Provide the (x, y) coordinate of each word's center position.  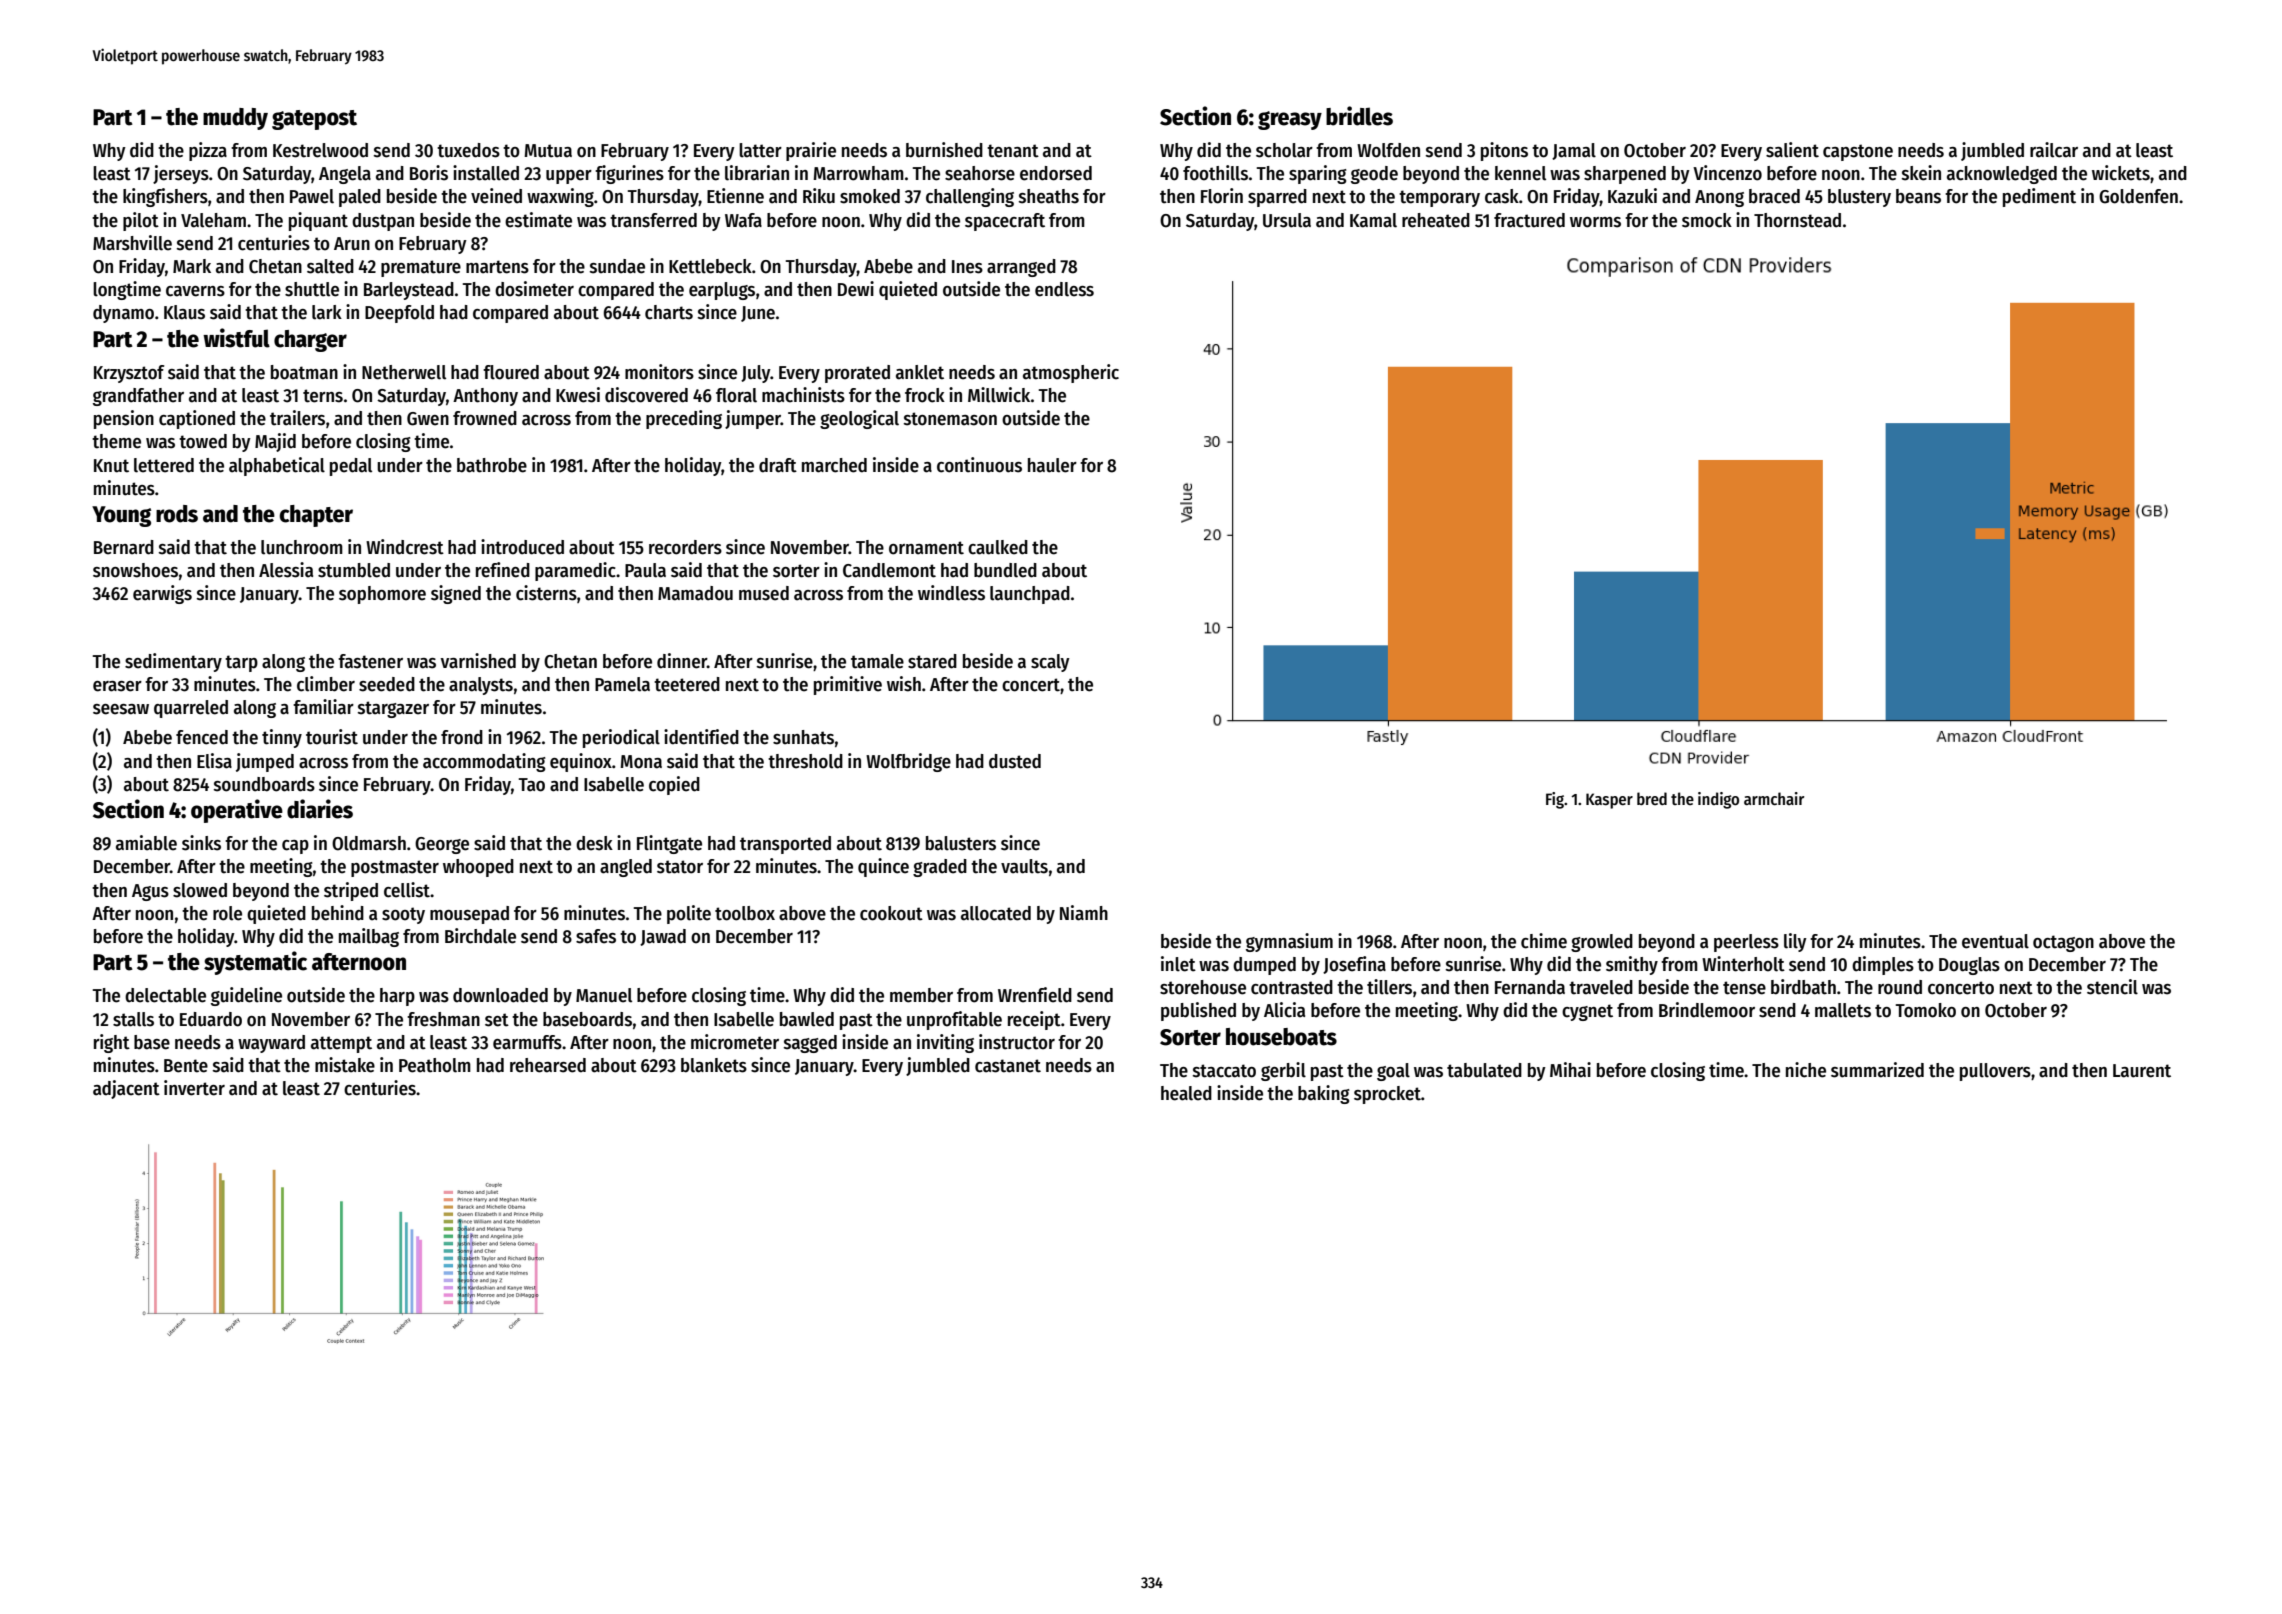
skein (1921, 173)
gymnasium (1289, 942)
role (227, 913)
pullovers (1995, 1072)
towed (203, 441)
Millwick (999, 395)
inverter (194, 1088)
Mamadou (695, 593)
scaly (1050, 663)
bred (1652, 798)
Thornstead (1797, 220)
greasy (1290, 120)
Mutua (548, 151)
